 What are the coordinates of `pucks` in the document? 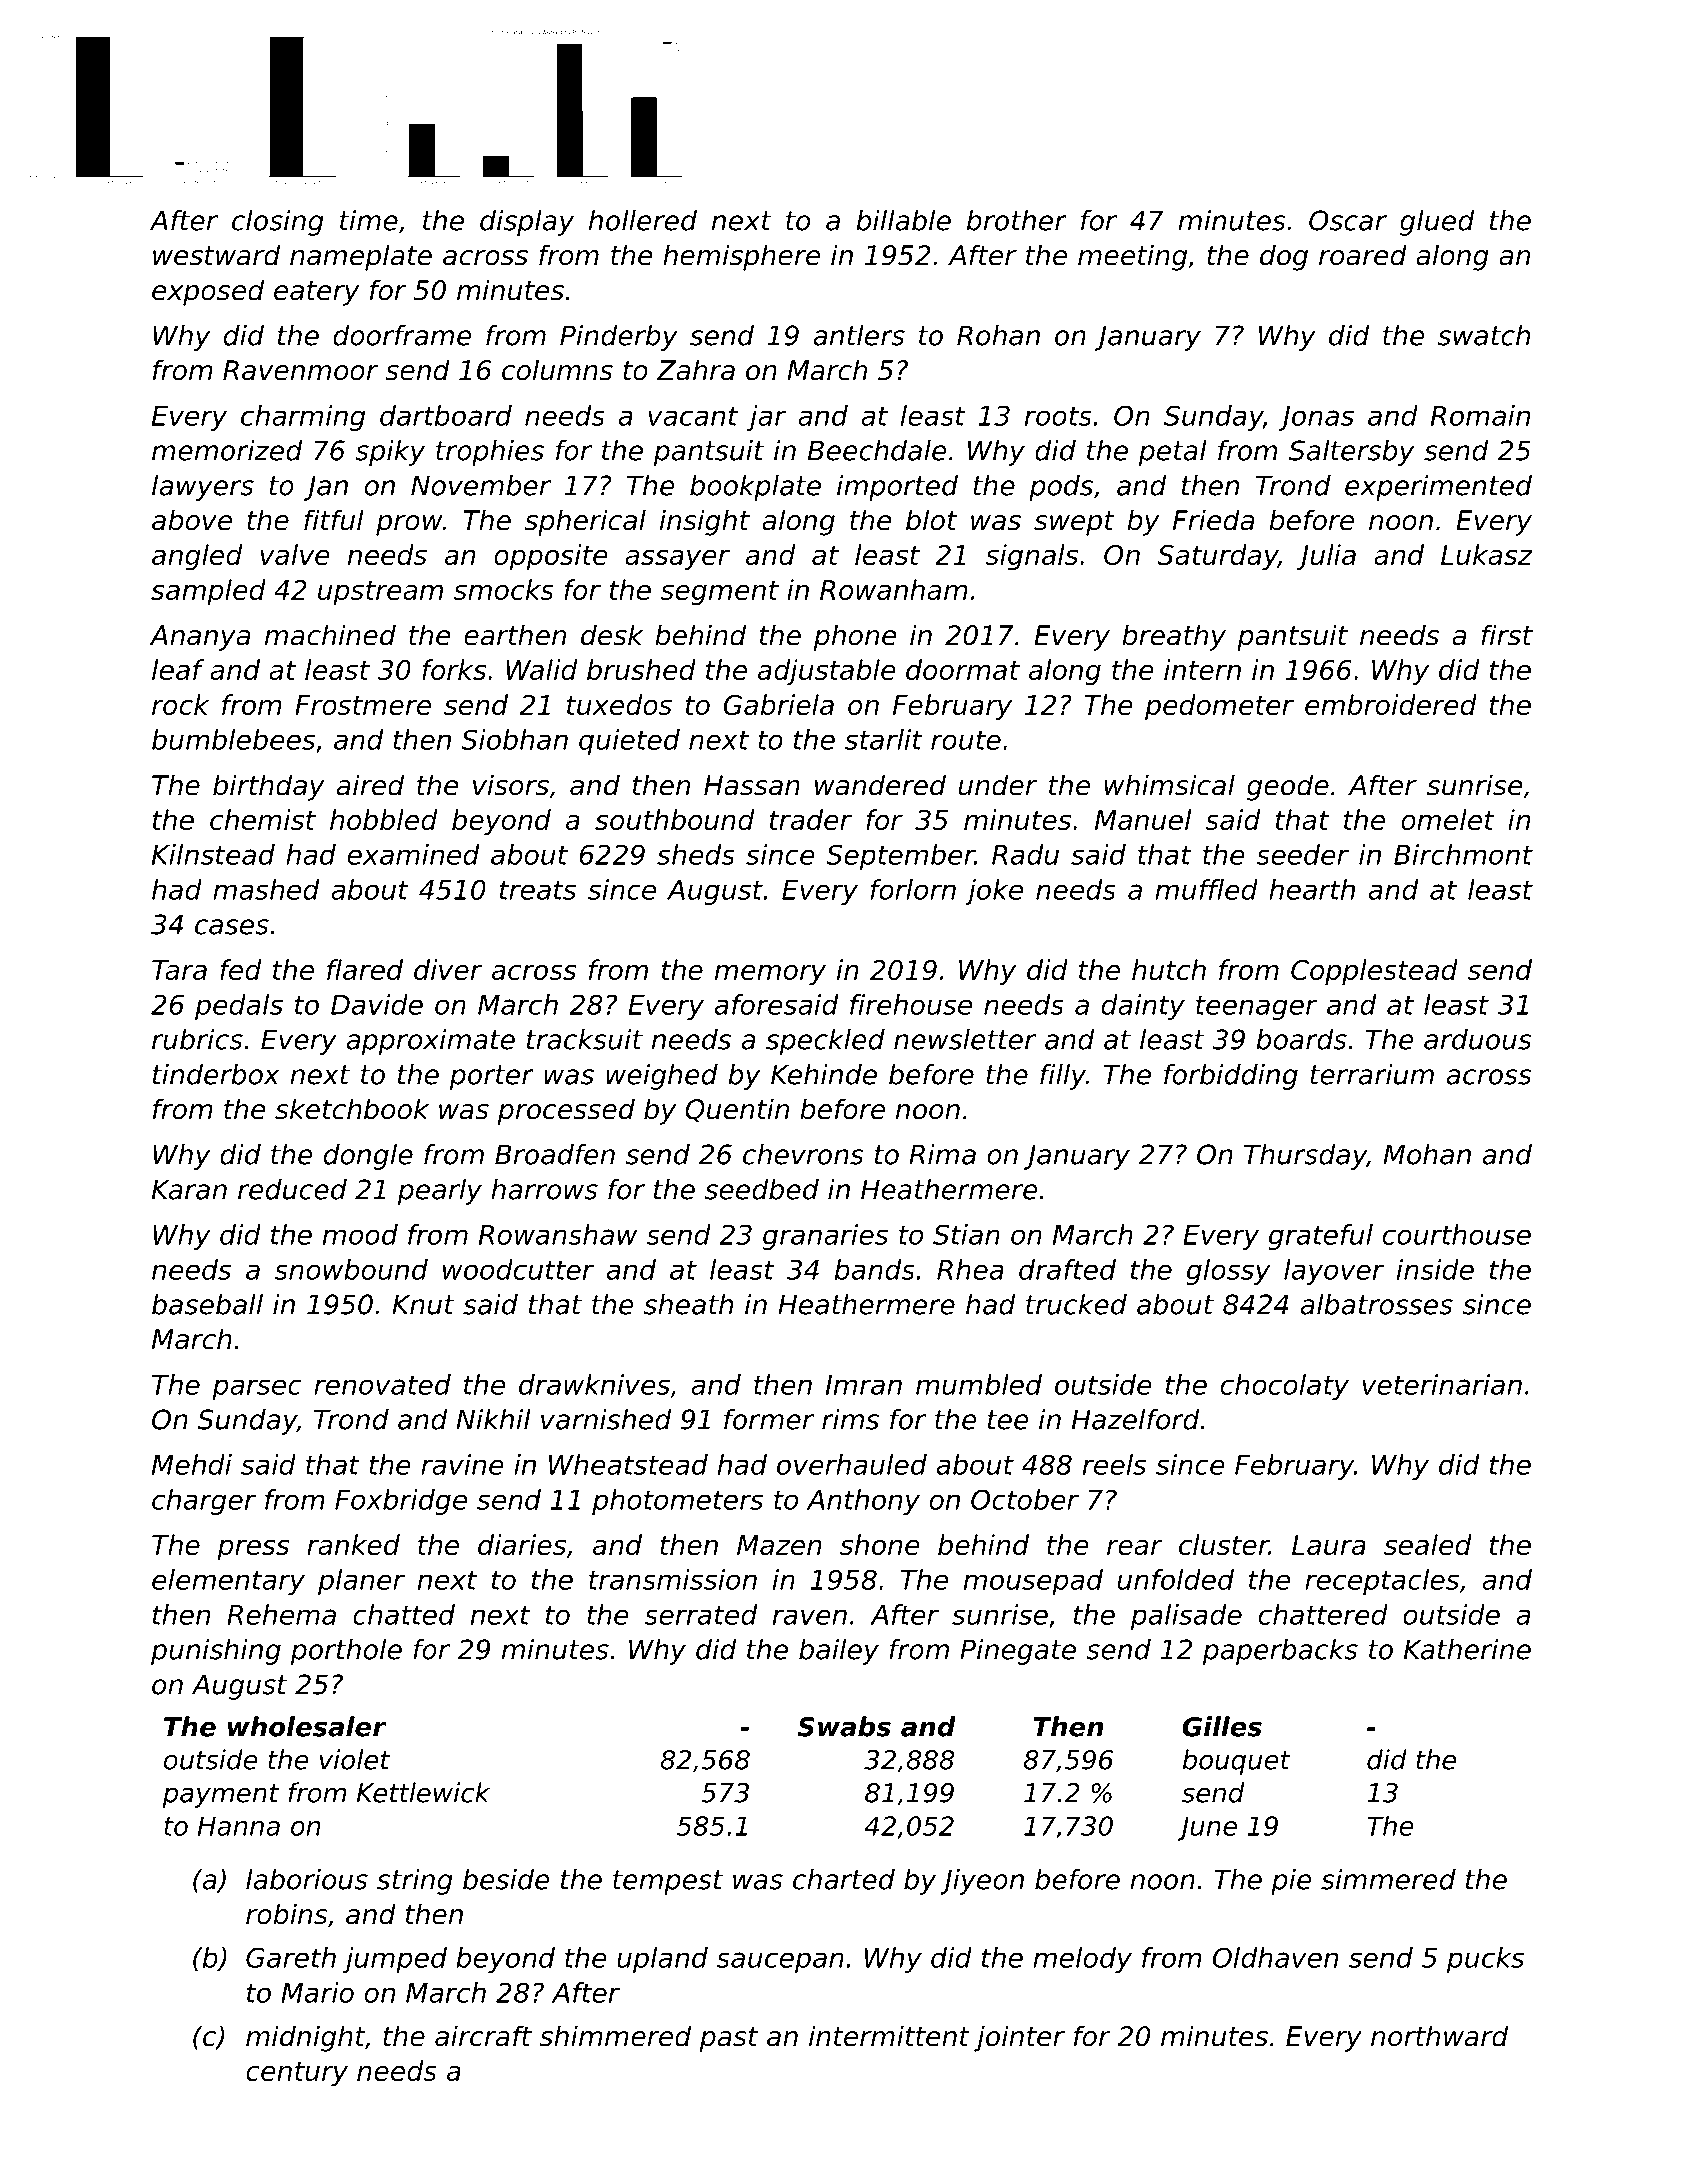 It's located at (1486, 1960).
